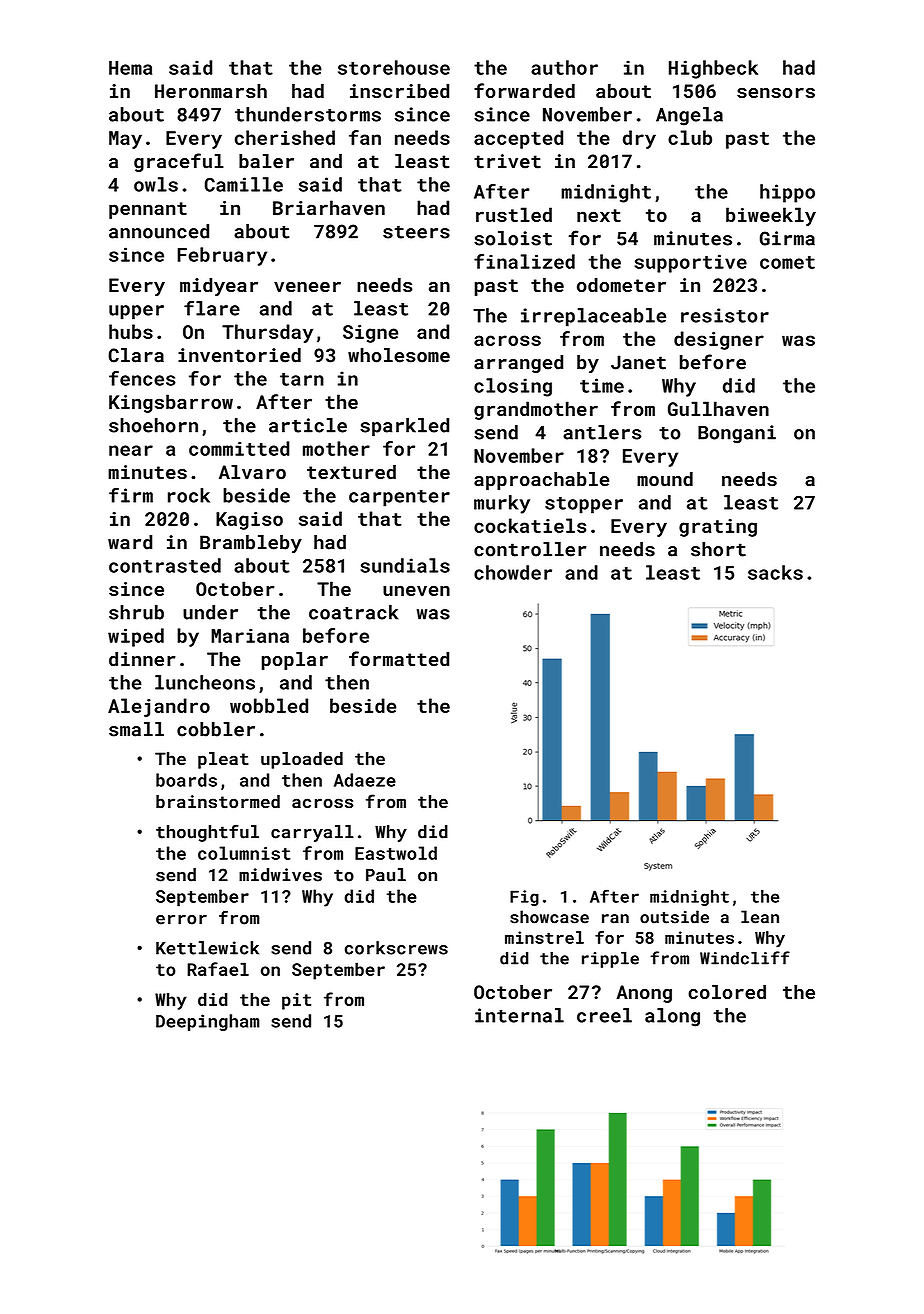 The width and height of the screenshot is (924, 1314). I want to click on fences, so click(142, 378).
